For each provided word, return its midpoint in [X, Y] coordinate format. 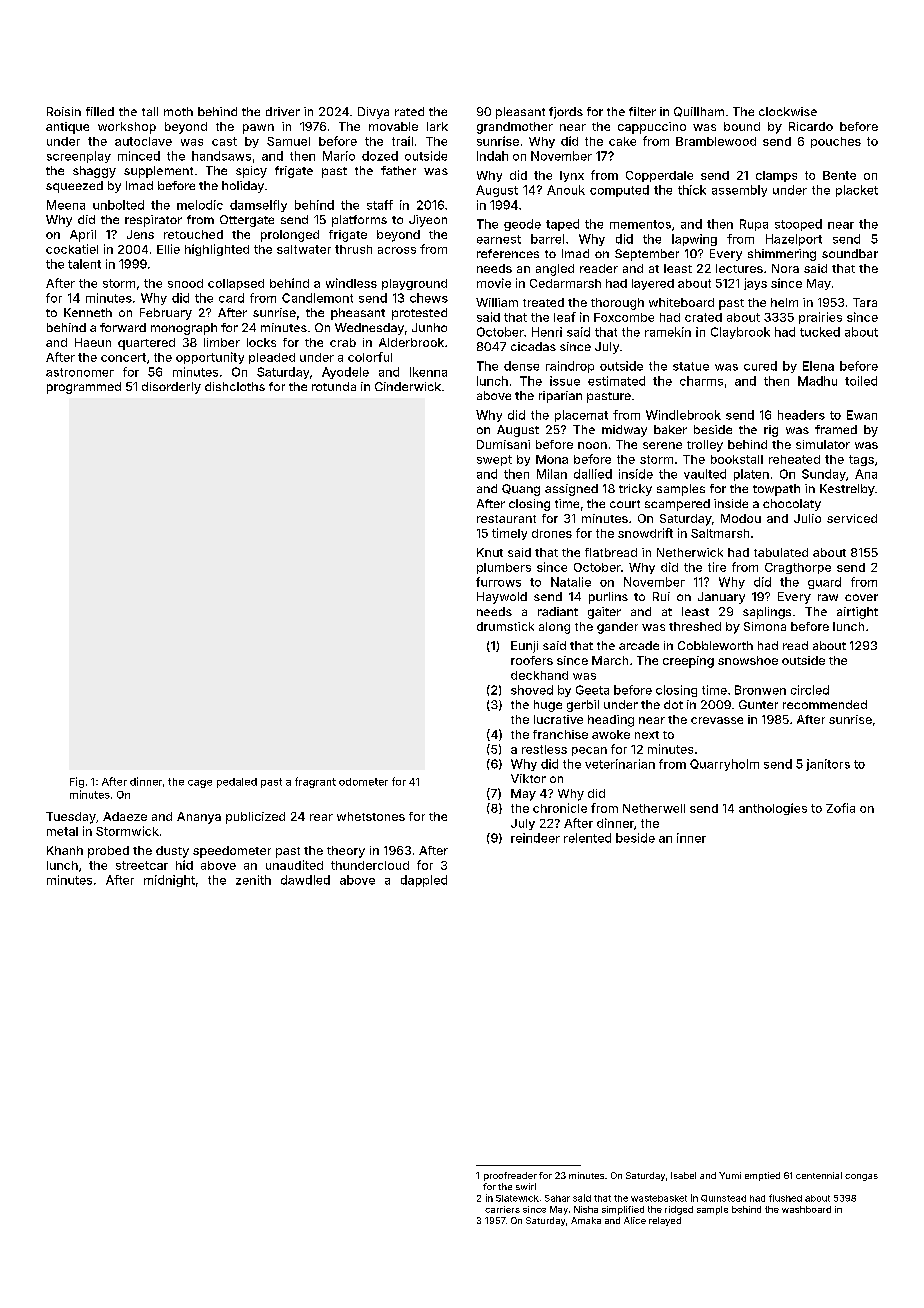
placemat [581, 416]
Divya [373, 113]
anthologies [773, 809]
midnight [169, 881]
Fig [77, 782]
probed [108, 852]
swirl [526, 1186]
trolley [705, 446]
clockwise [788, 111]
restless [544, 749]
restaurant [506, 519]
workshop [127, 128]
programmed [84, 388]
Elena [818, 366]
